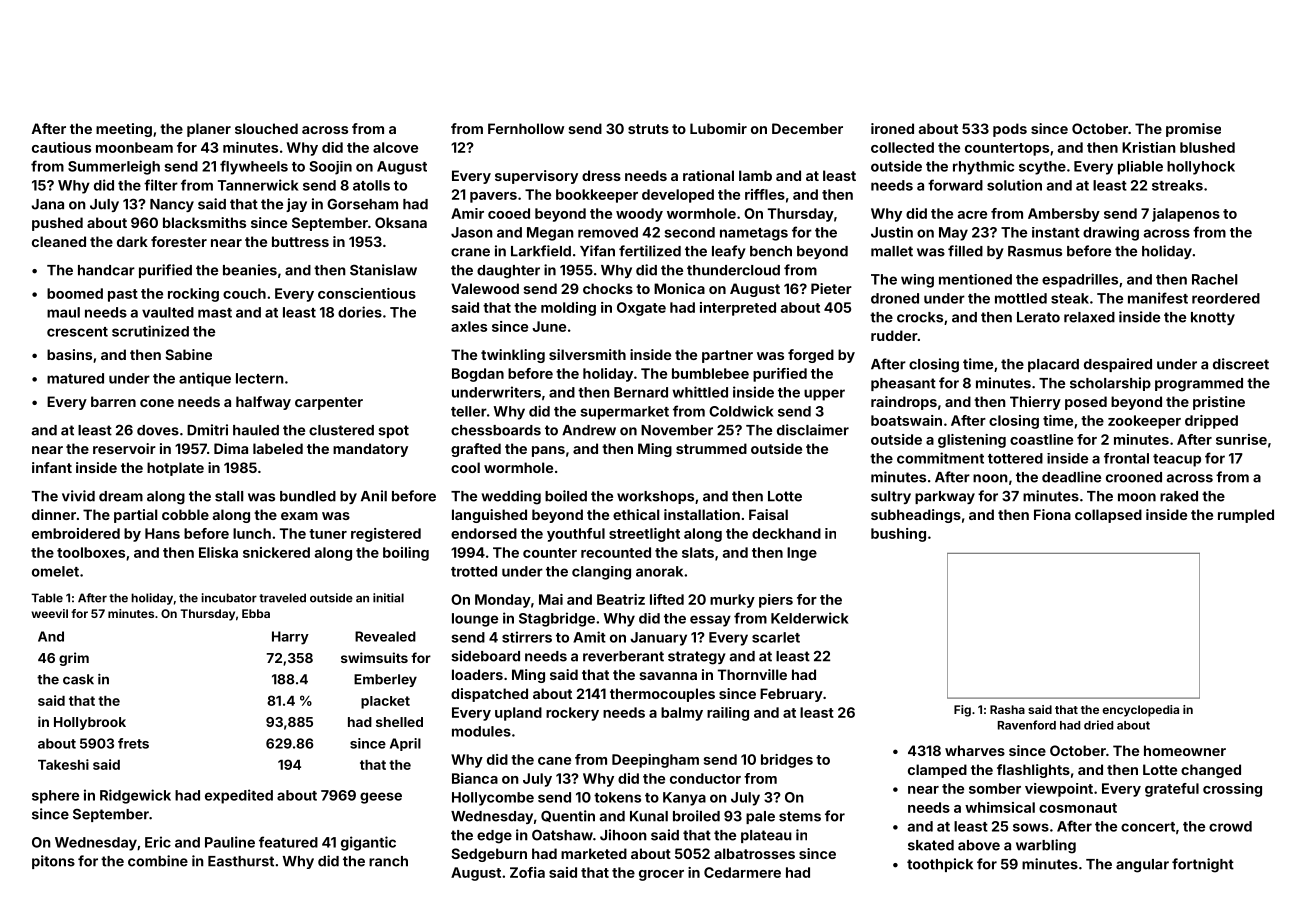  Describe the element at coordinates (1010, 130) in the image. I see `pods` at that location.
